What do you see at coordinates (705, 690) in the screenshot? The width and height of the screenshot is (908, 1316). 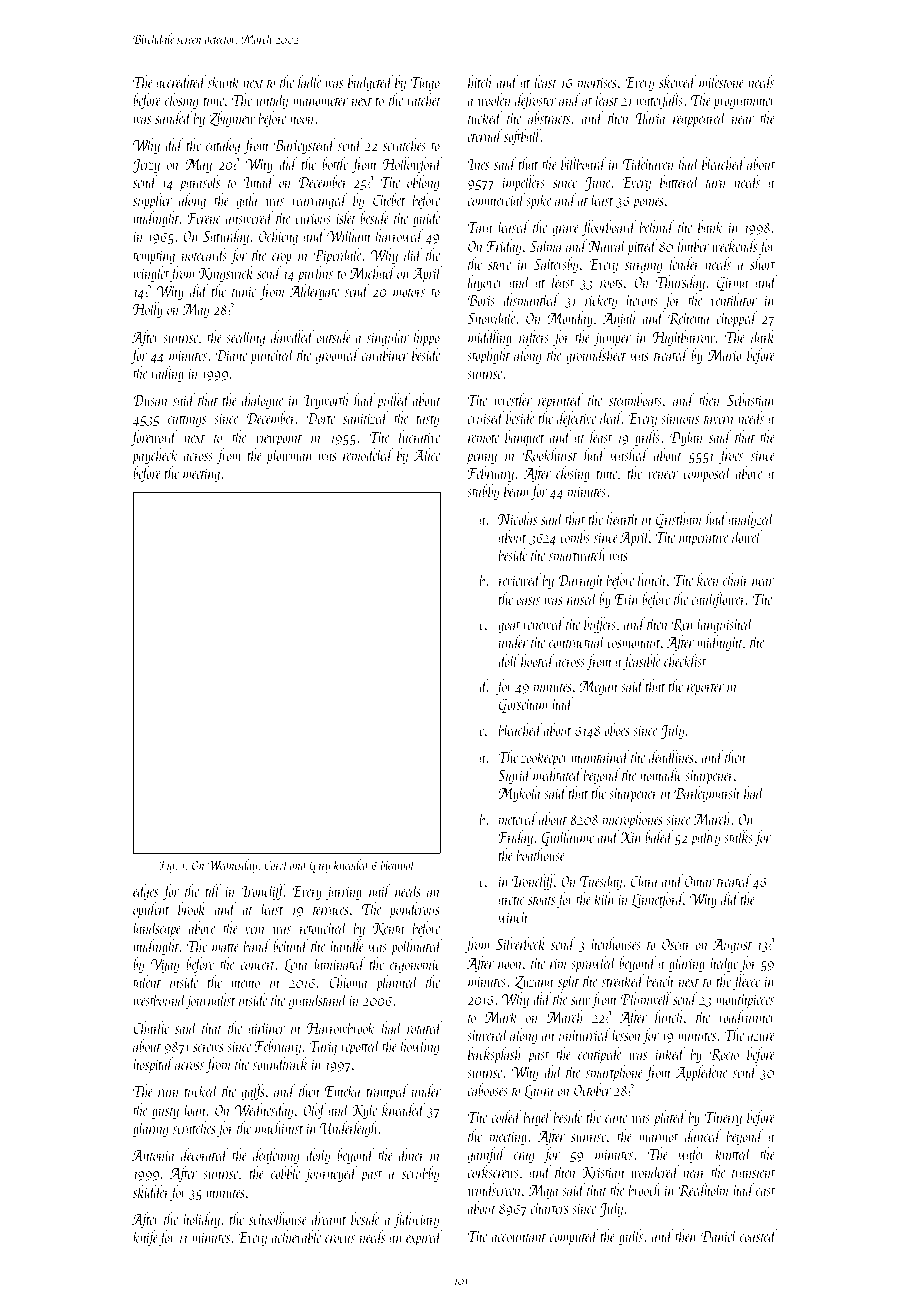 I see `reporter` at bounding box center [705, 690].
